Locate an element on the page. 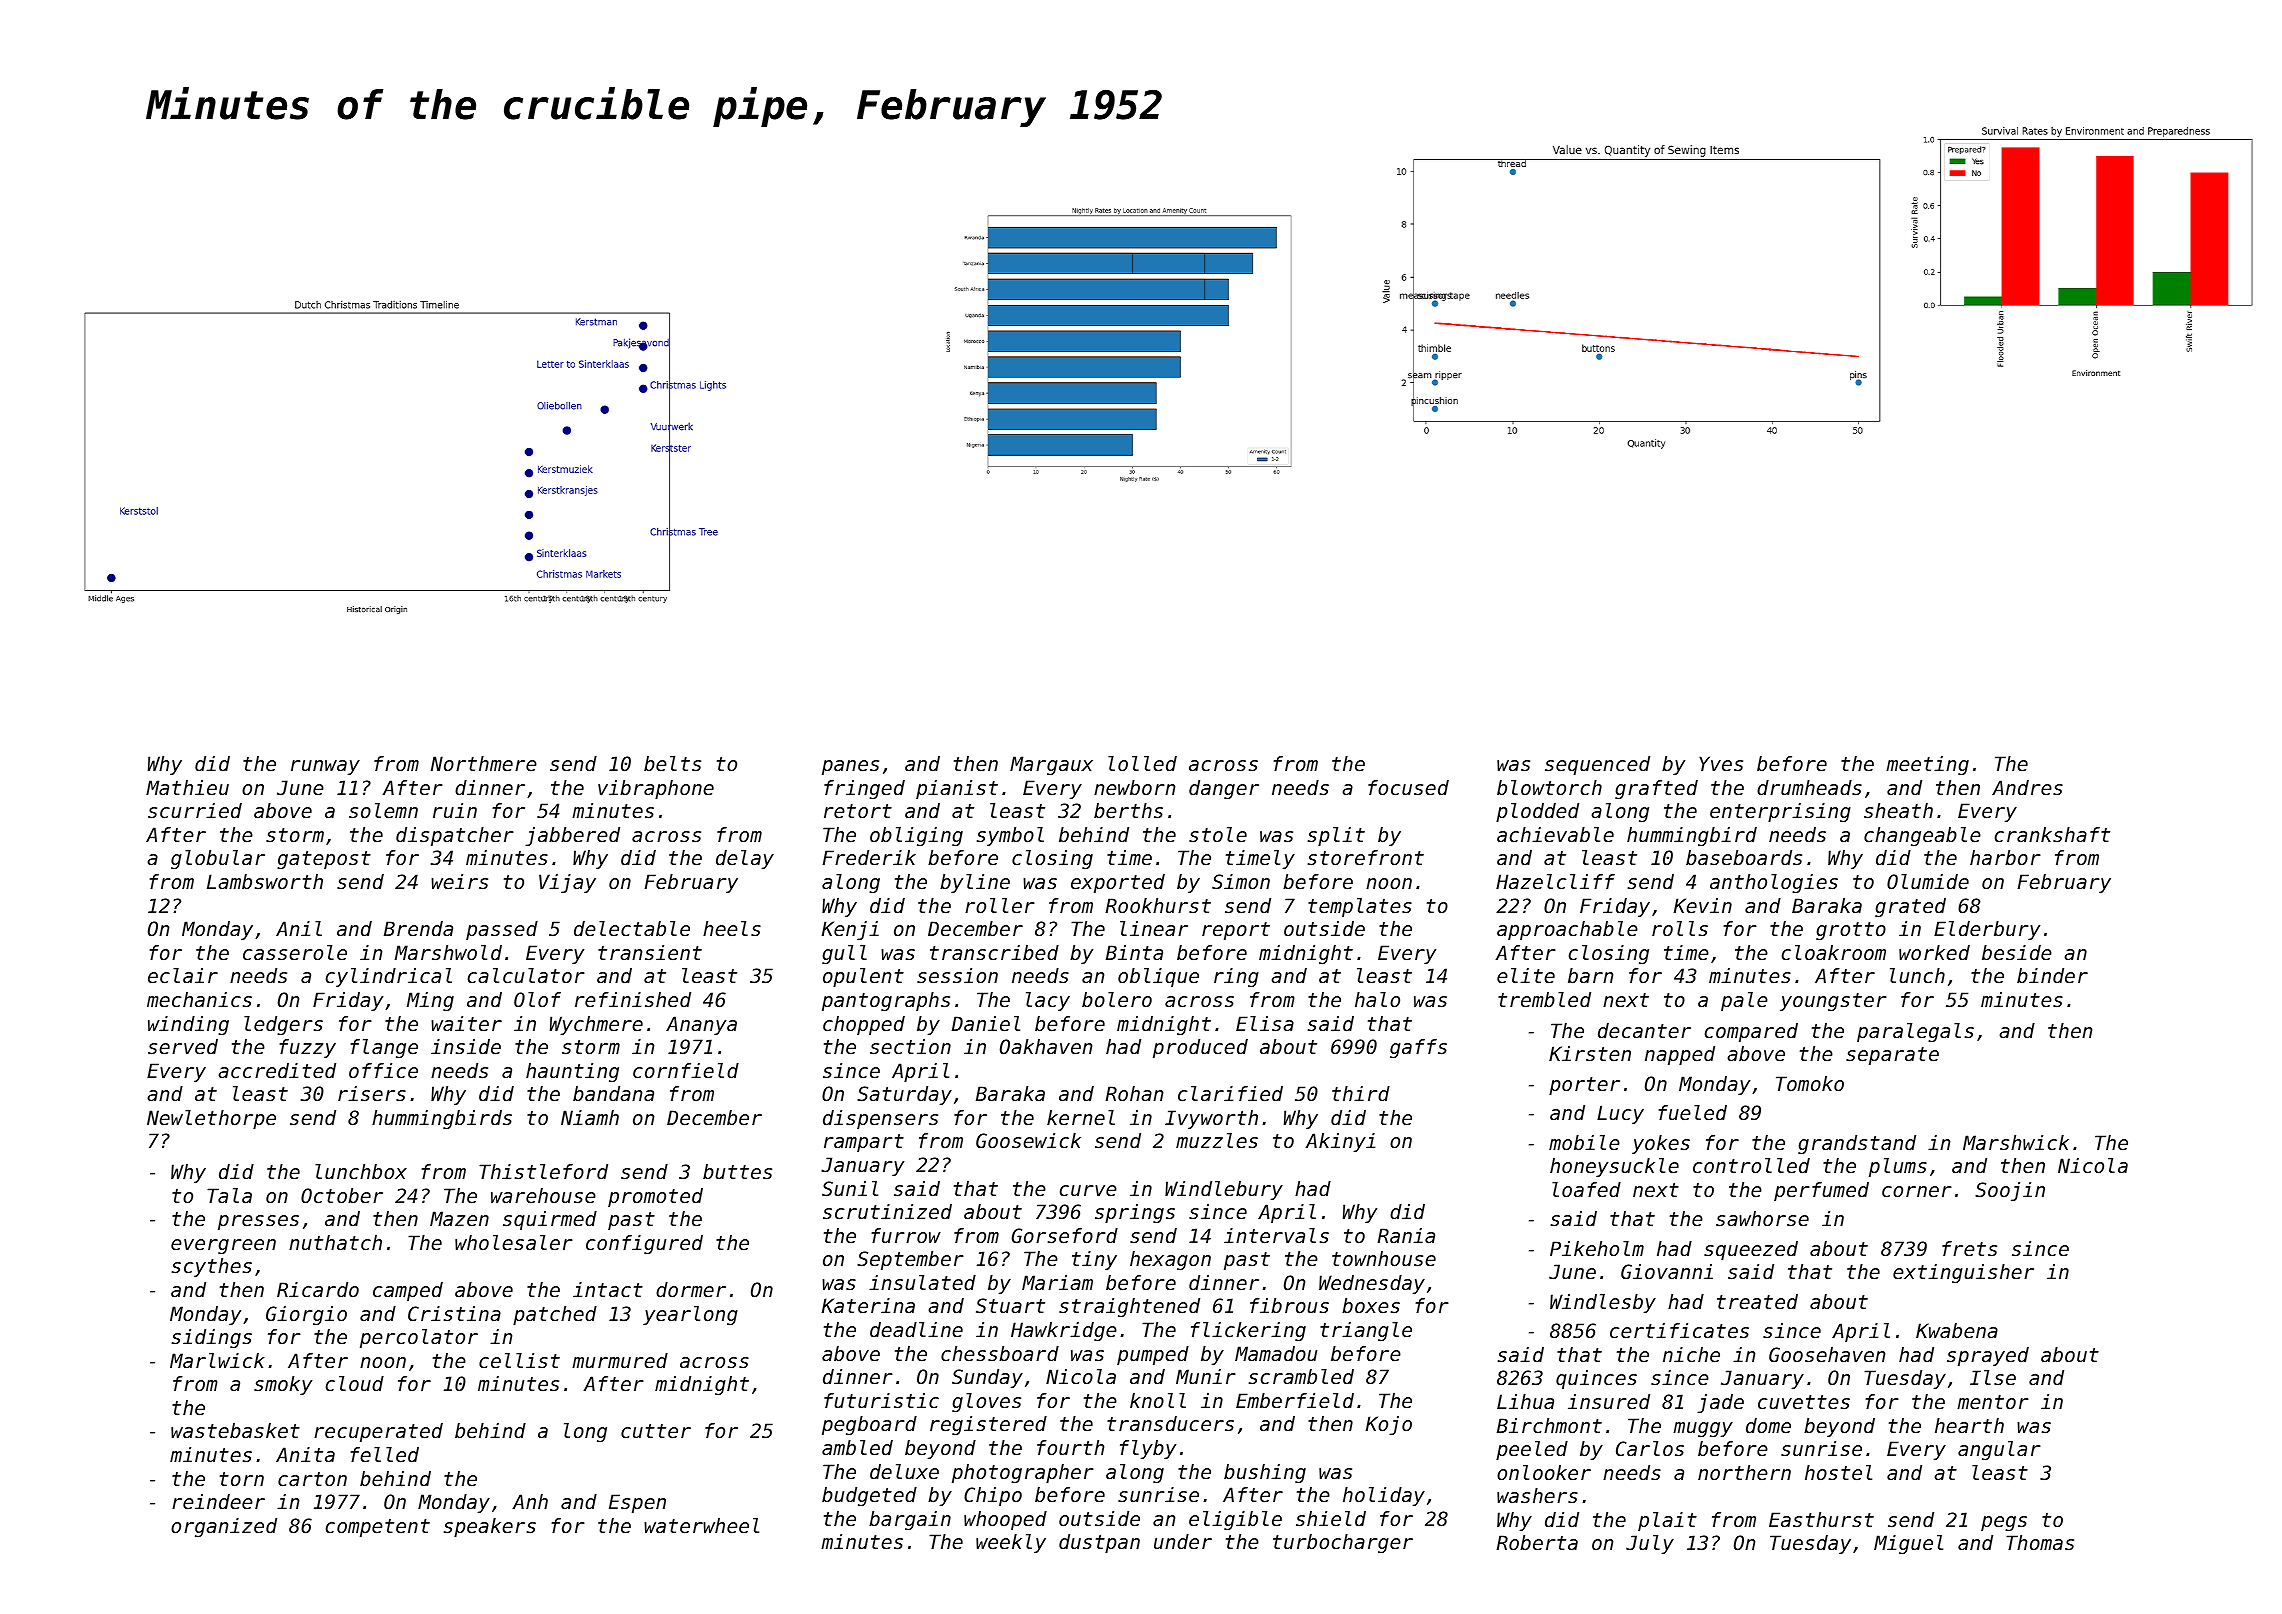 Image resolution: width=2282 pixels, height=1614 pixels. haunting is located at coordinates (572, 1072).
